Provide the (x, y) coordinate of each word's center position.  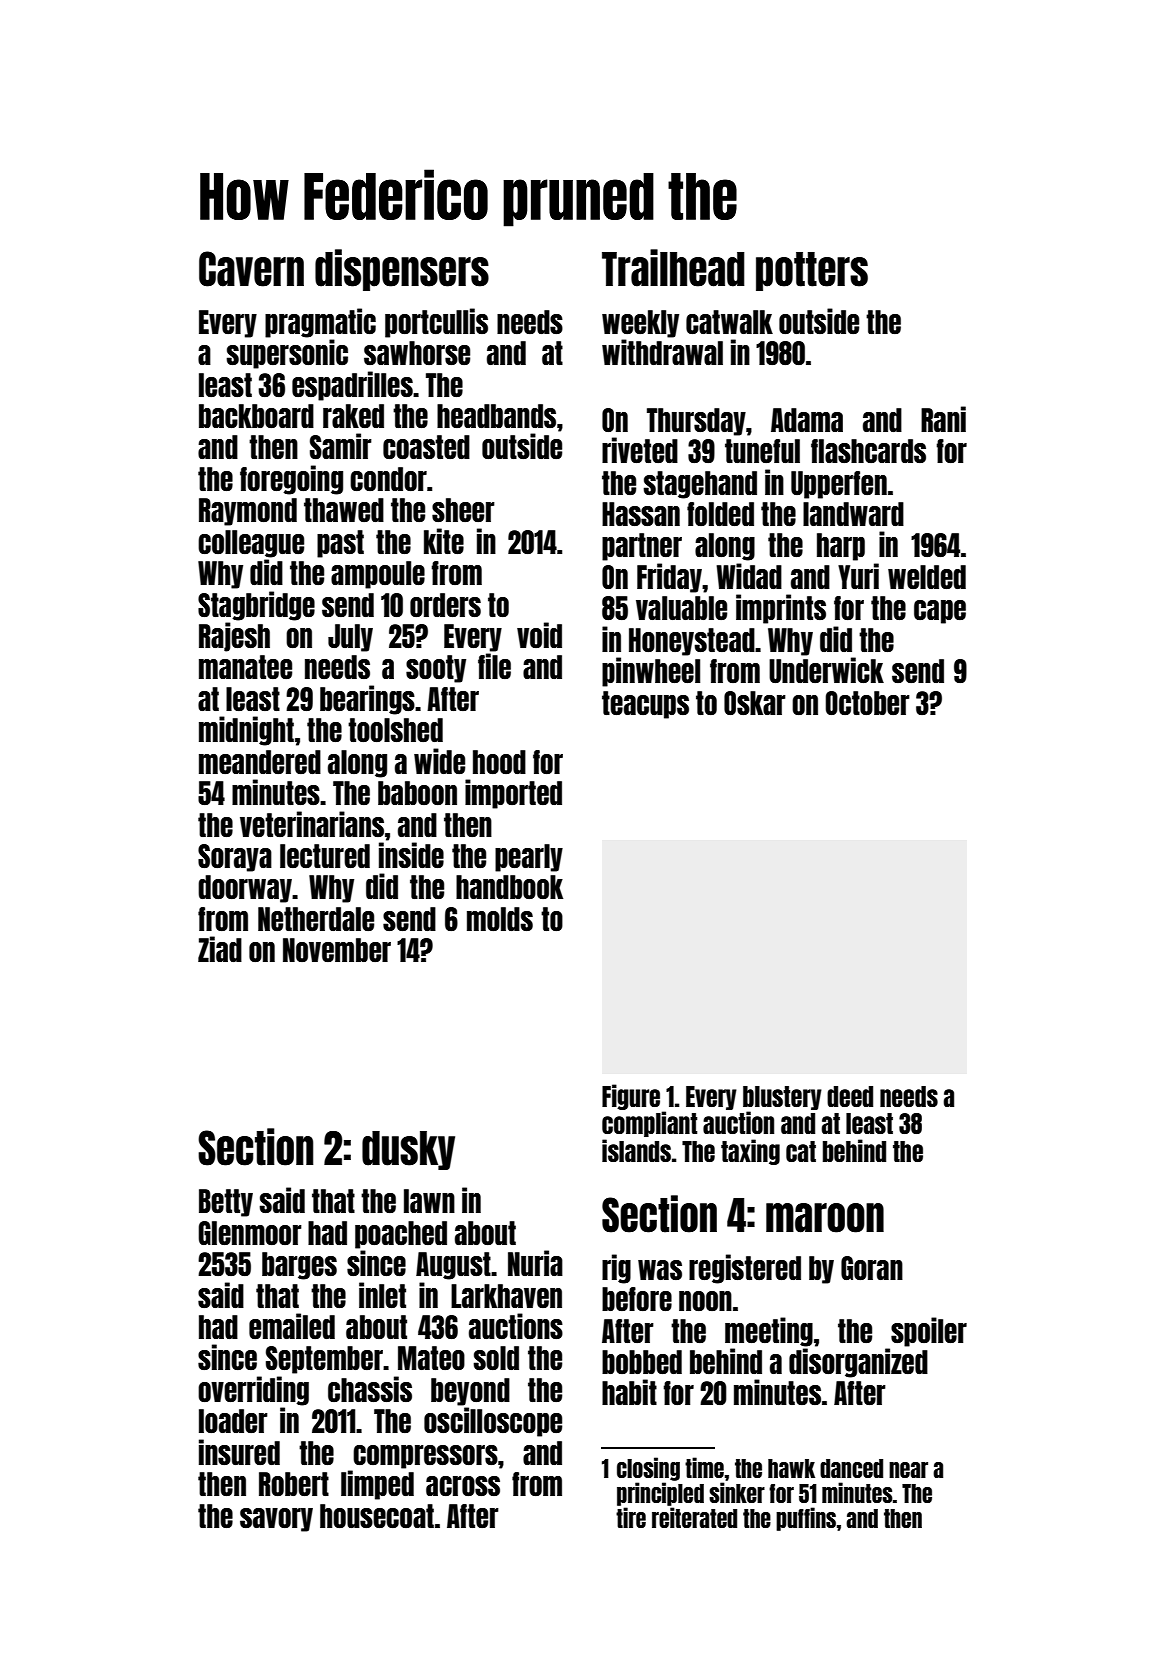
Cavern (251, 269)
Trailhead (673, 268)
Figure (631, 1097)
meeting (769, 1332)
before (637, 1299)
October (867, 703)
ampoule (378, 575)
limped (377, 1485)
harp (841, 547)
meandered (260, 762)
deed (850, 1096)
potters (812, 271)
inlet (382, 1295)
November (337, 950)
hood (499, 762)
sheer (463, 510)
